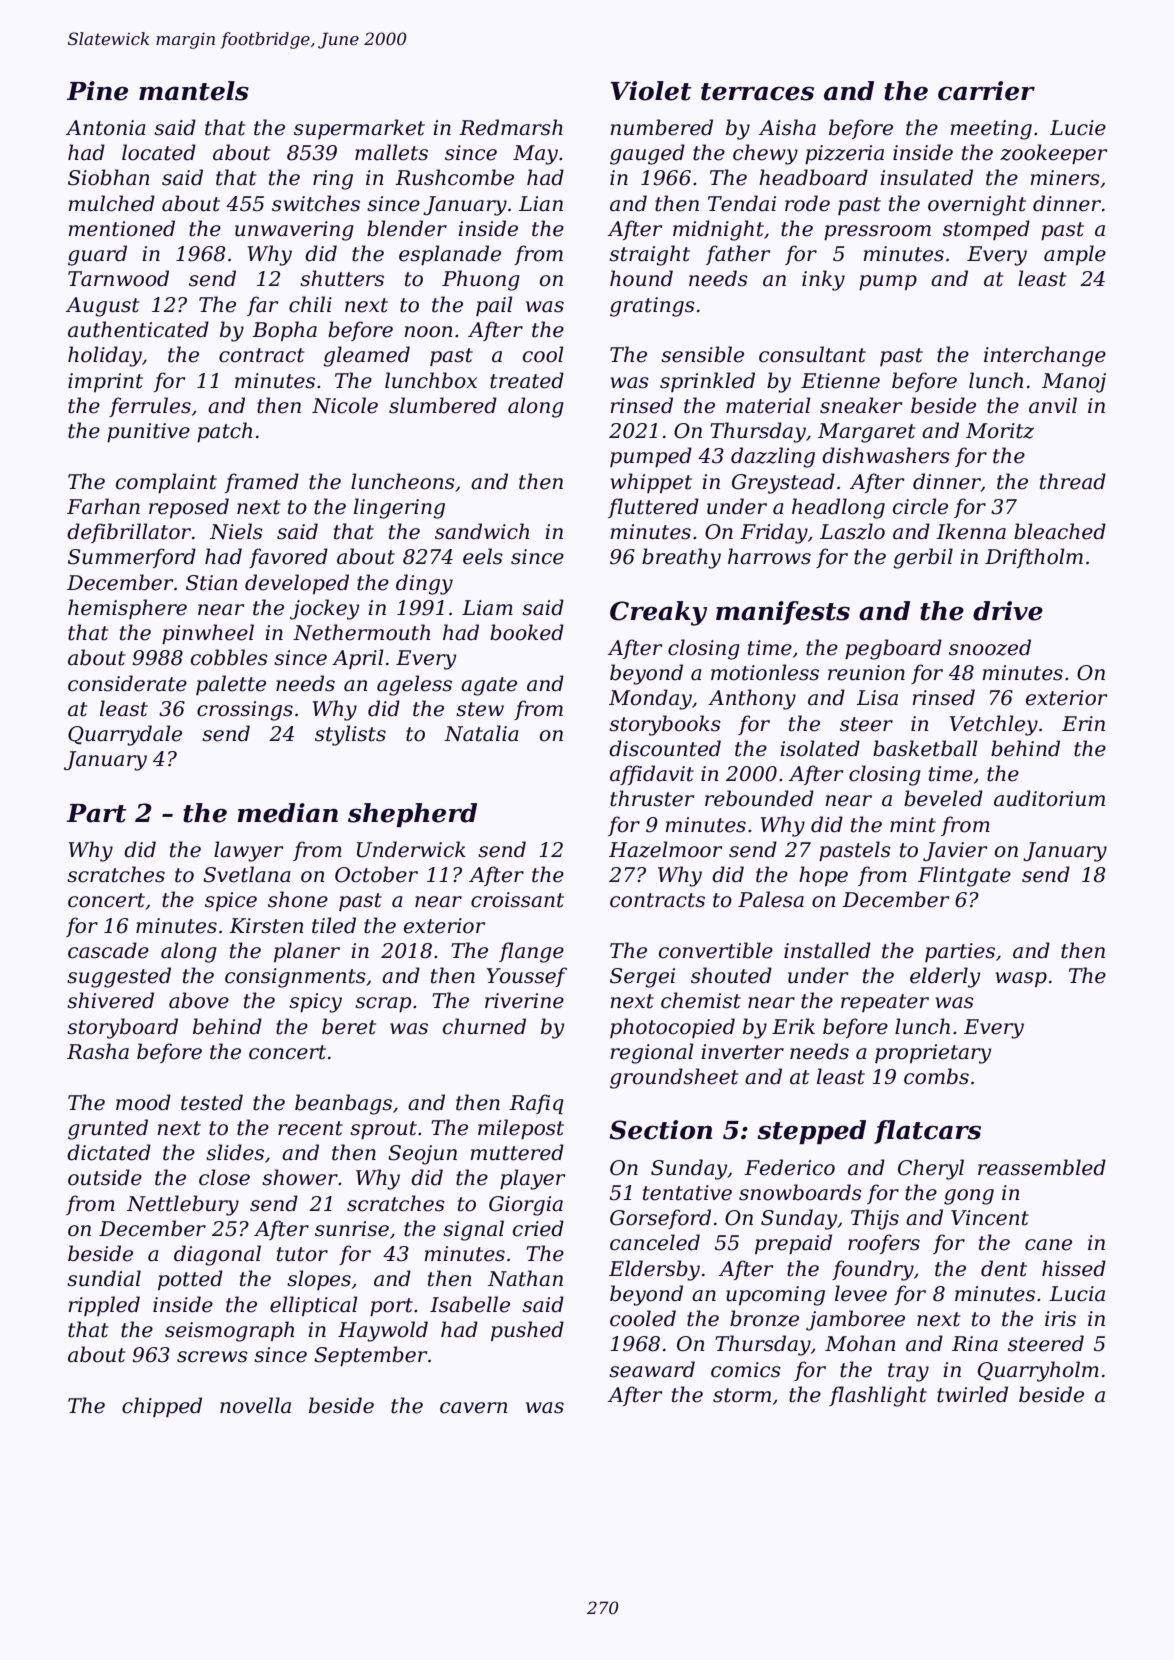 This screenshot has height=1660, width=1174. Describe the element at coordinates (162, 1407) in the screenshot. I see `chipped` at that location.
